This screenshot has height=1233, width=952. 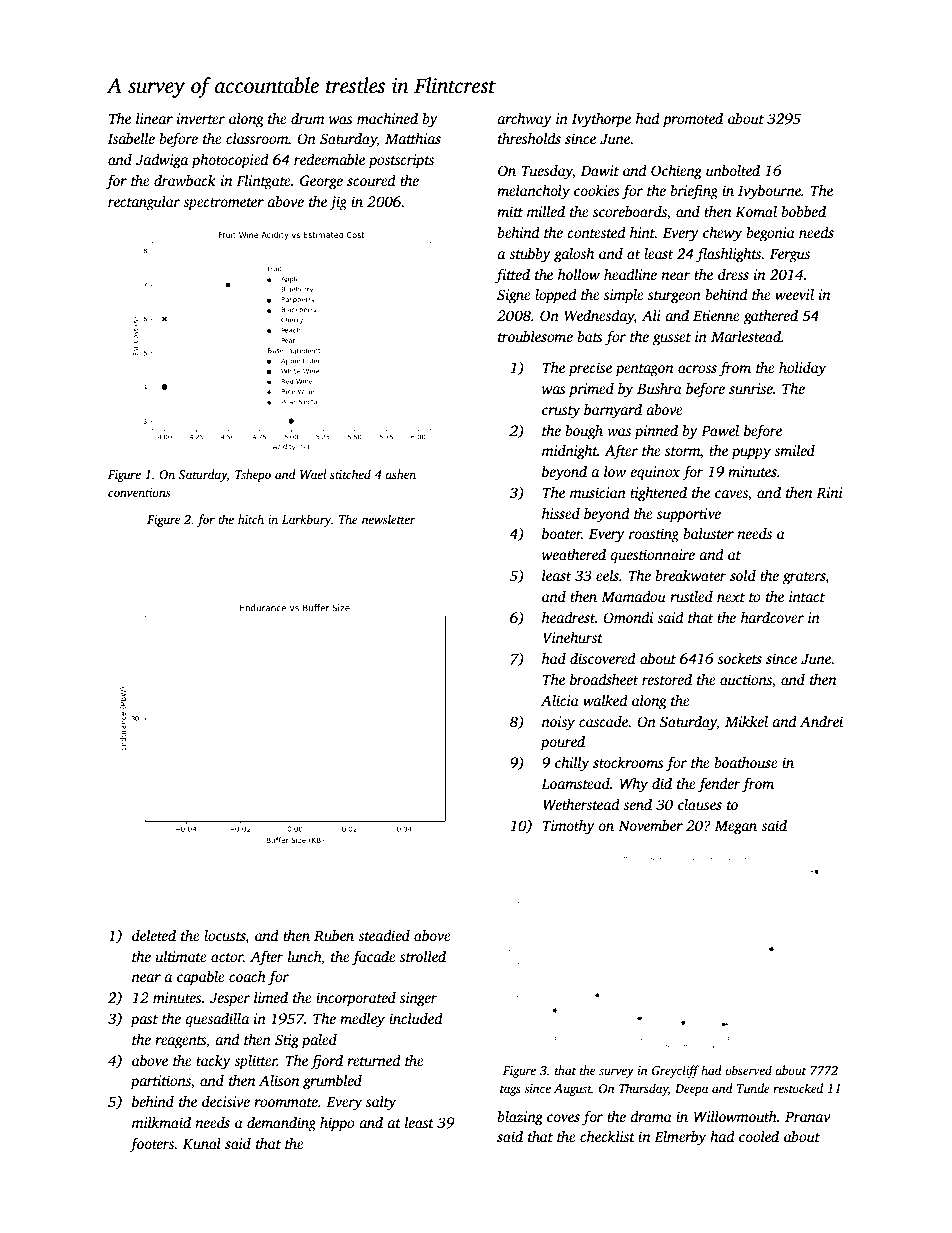 I want to click on melancholy, so click(x=533, y=192).
